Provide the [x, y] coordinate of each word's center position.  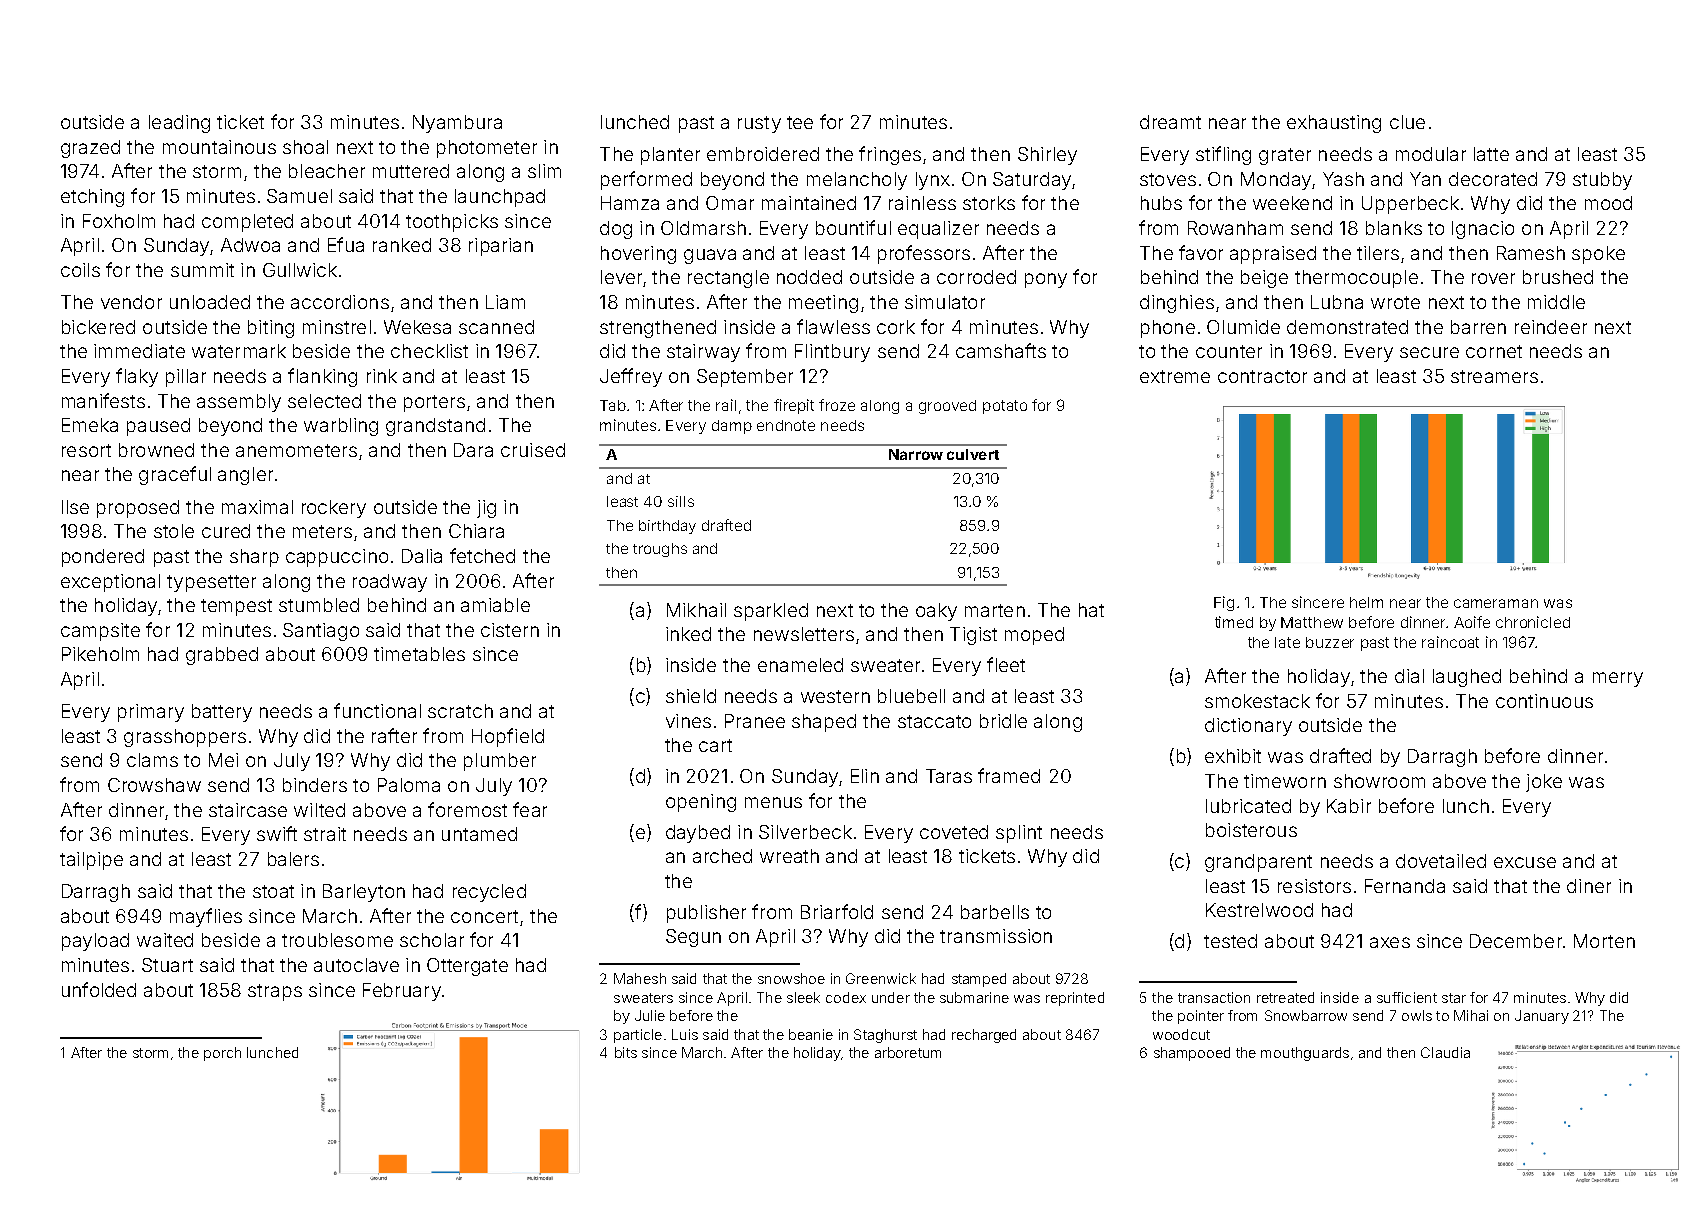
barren [1478, 327]
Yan [1425, 179]
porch [222, 1054]
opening [701, 803]
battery [222, 713]
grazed [90, 149]
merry [1618, 679]
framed [1009, 775]
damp [732, 427]
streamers [1494, 376]
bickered [98, 327]
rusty [759, 124]
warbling [341, 427]
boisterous [1251, 830]
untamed [479, 834]
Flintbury [832, 353]
